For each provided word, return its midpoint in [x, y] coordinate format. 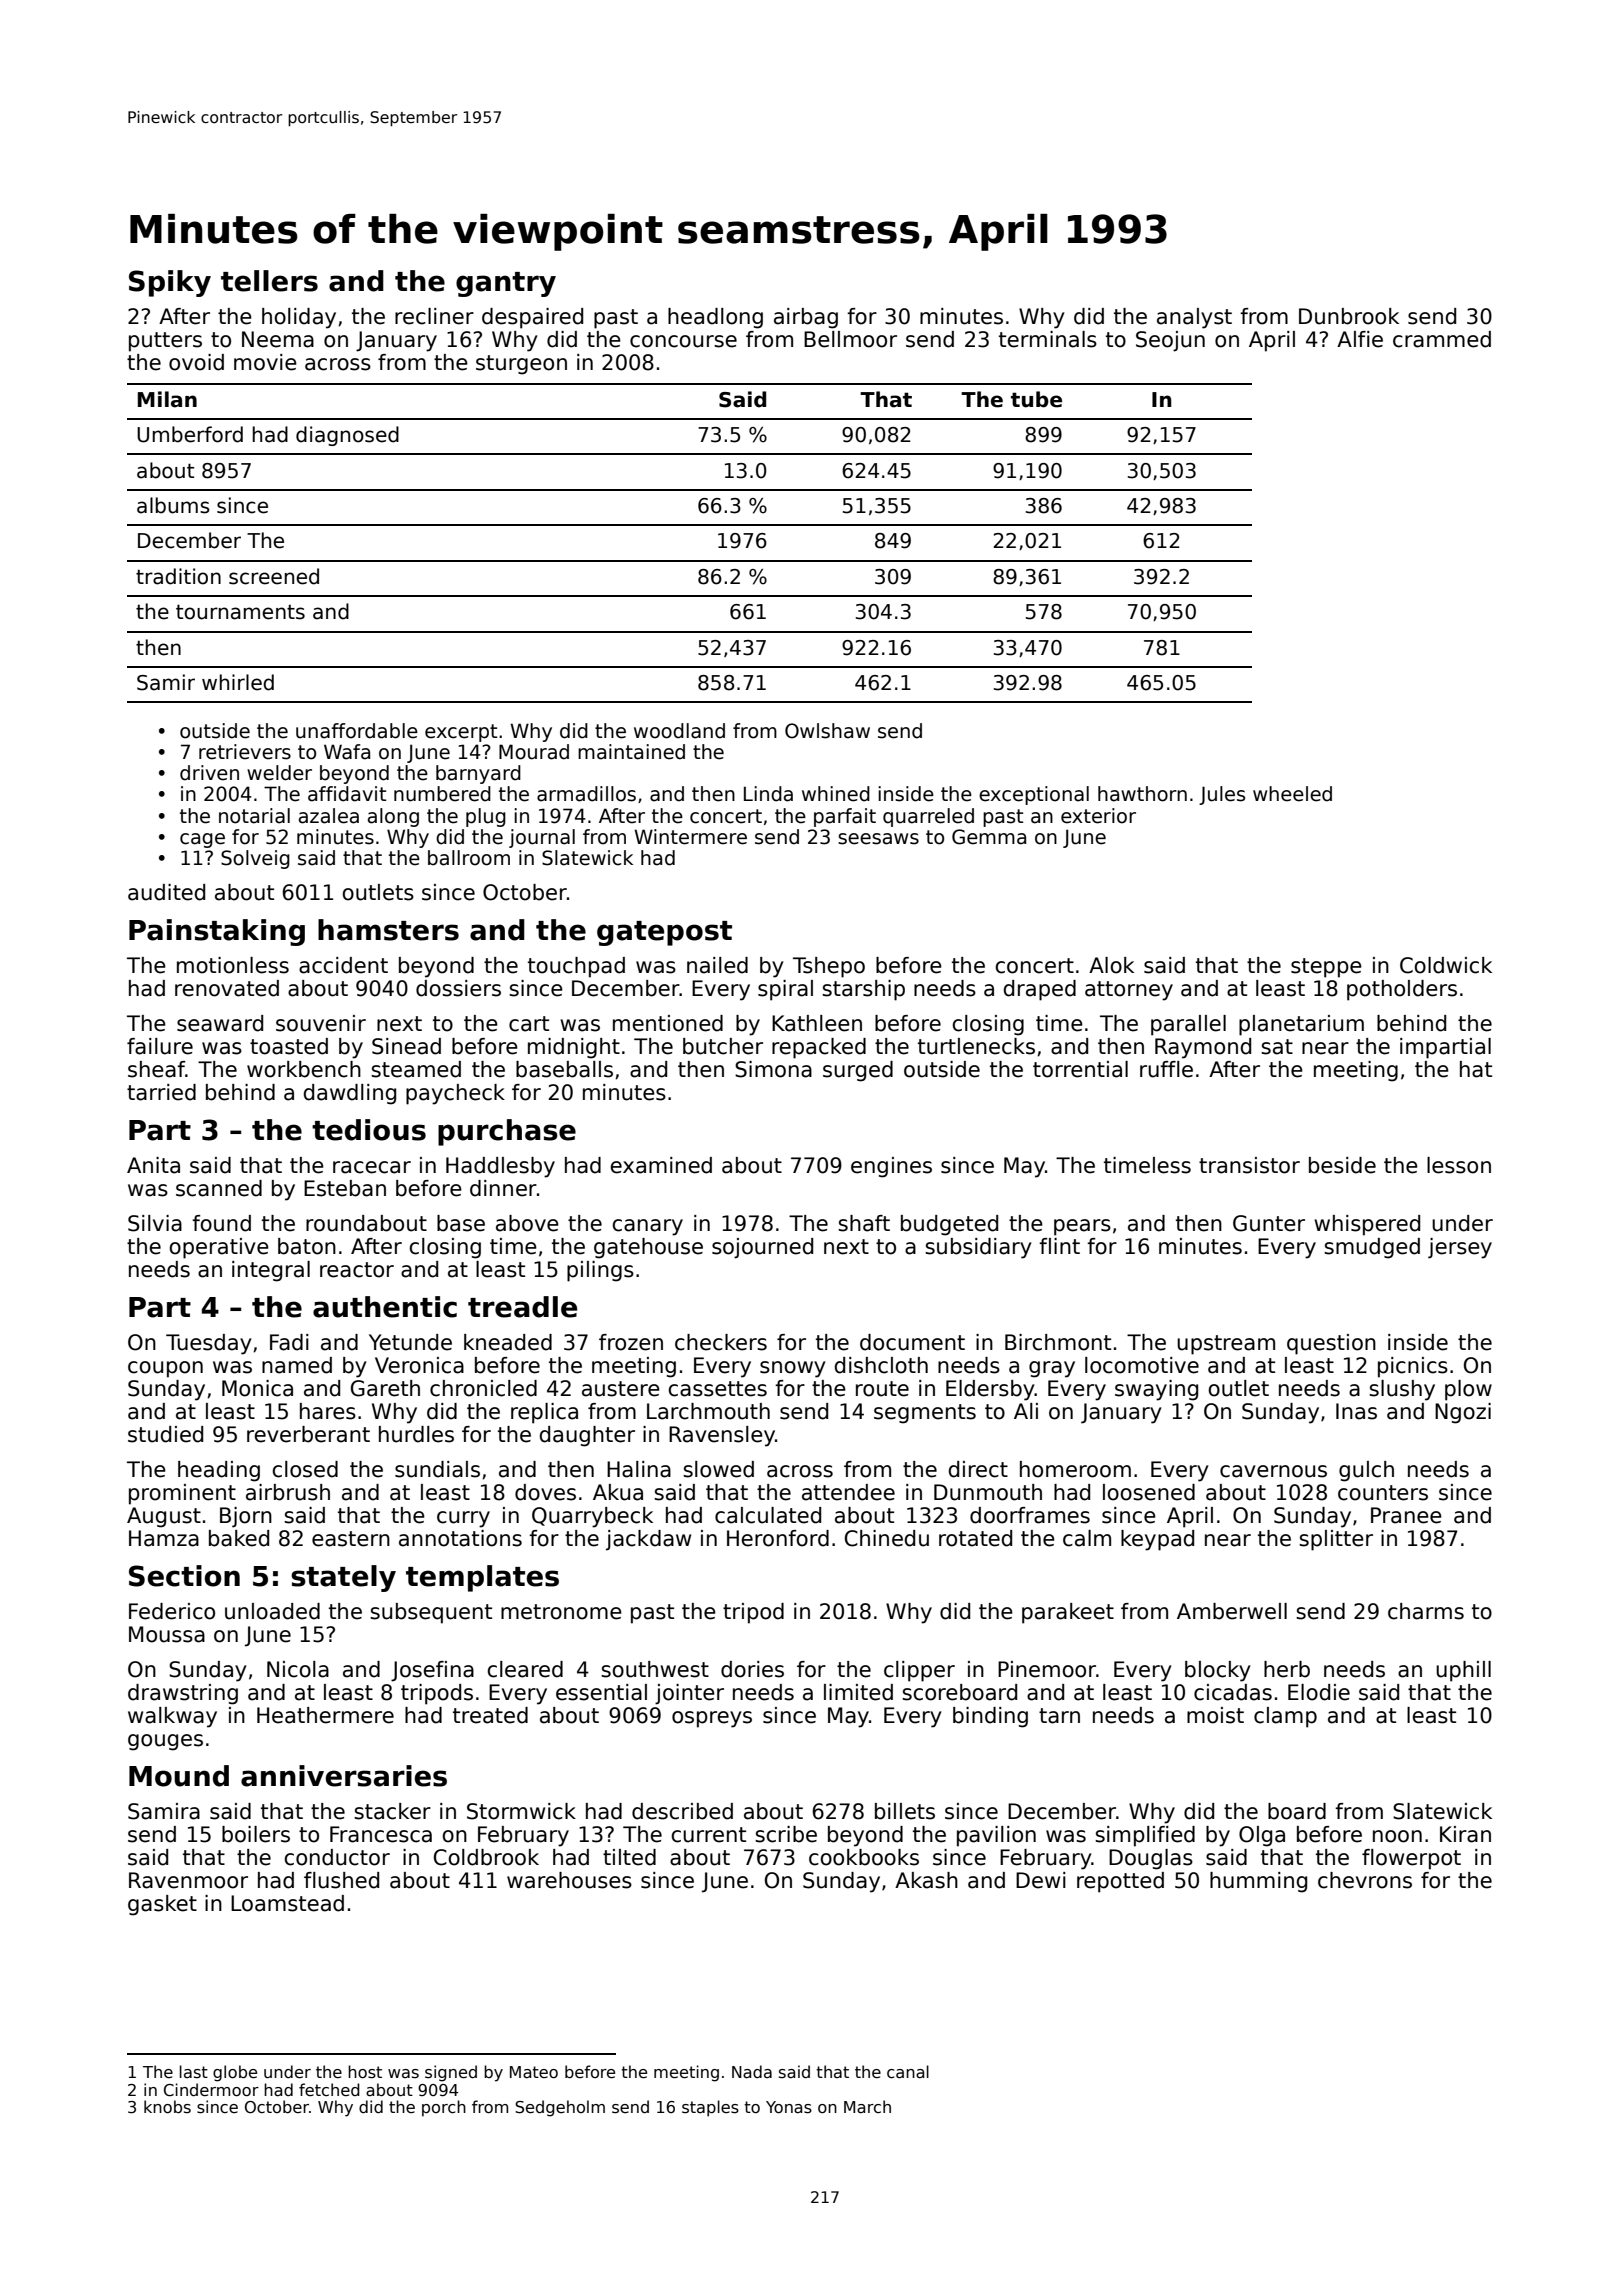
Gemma [989, 837]
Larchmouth [708, 1411]
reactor [357, 1270]
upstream [1226, 1345]
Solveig [255, 859]
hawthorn [1142, 794]
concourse [683, 341]
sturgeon [521, 365]
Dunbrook [1349, 316]
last [194, 2071]
